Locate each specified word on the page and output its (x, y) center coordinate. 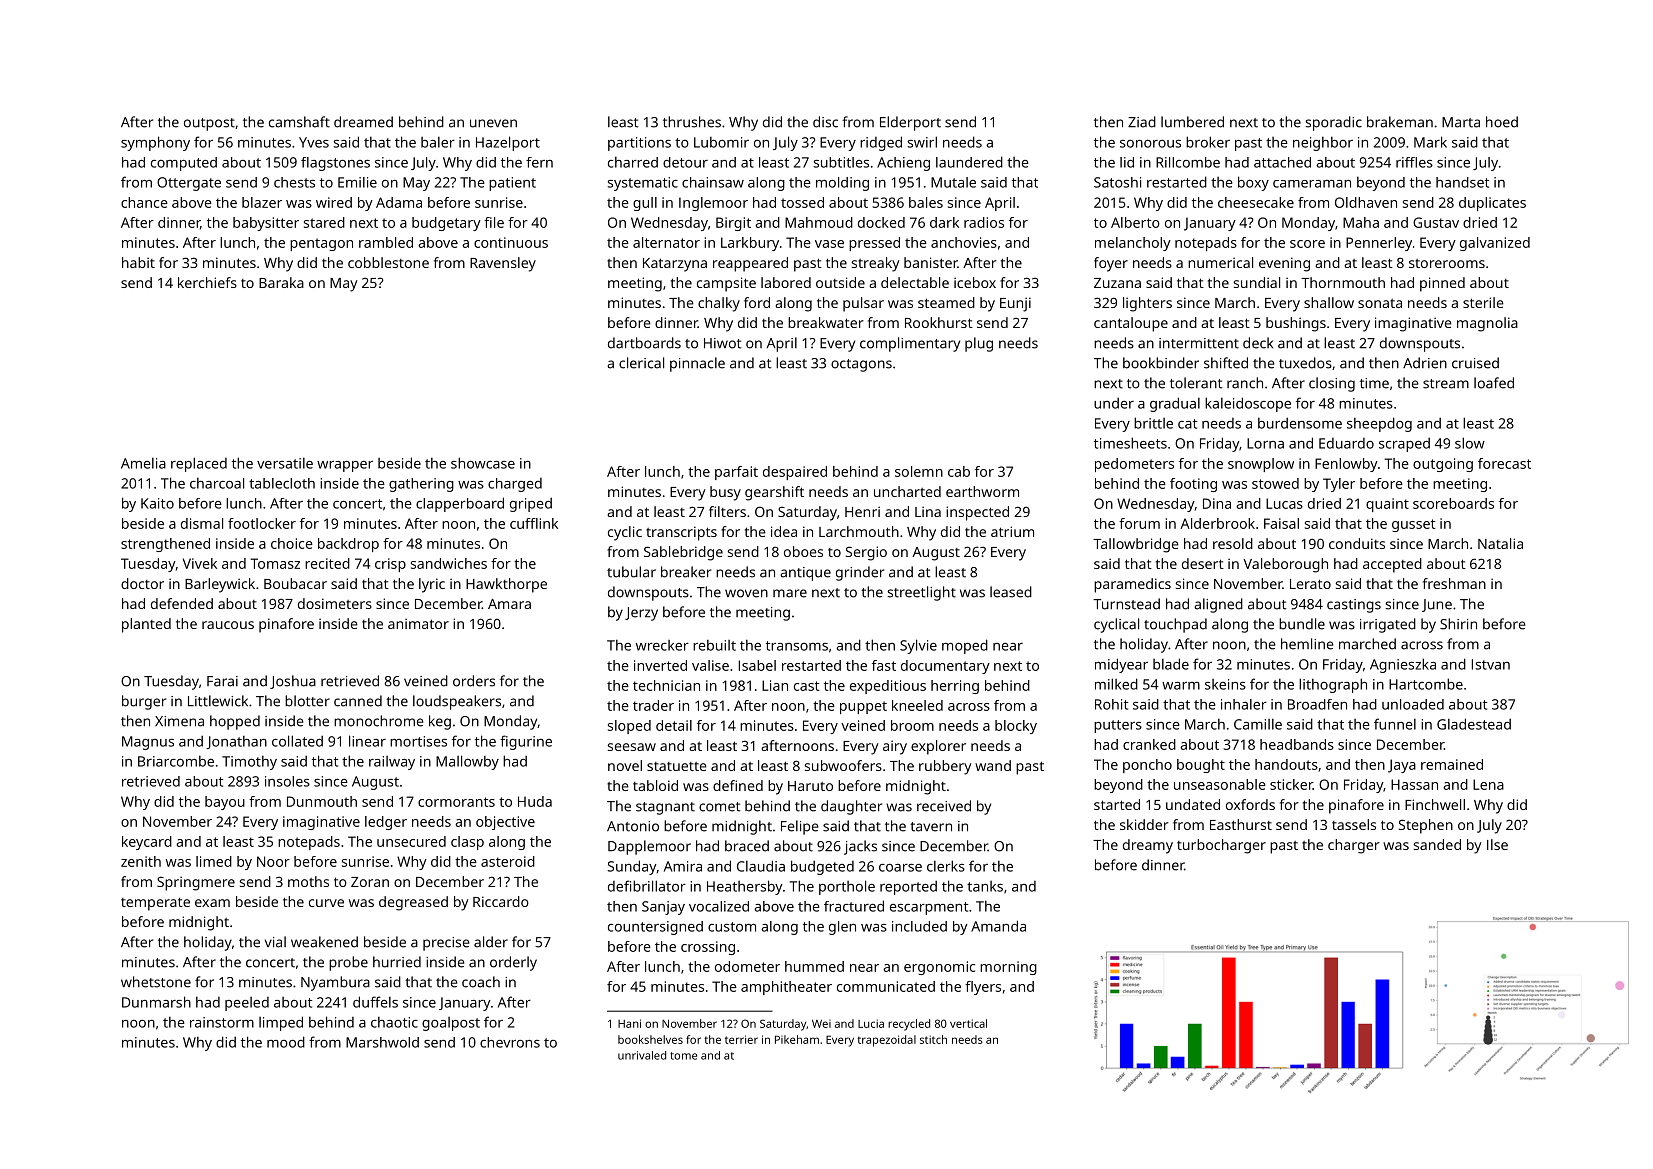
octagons (861, 365)
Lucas (1284, 503)
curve (326, 903)
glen (842, 928)
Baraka (281, 282)
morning (1008, 968)
